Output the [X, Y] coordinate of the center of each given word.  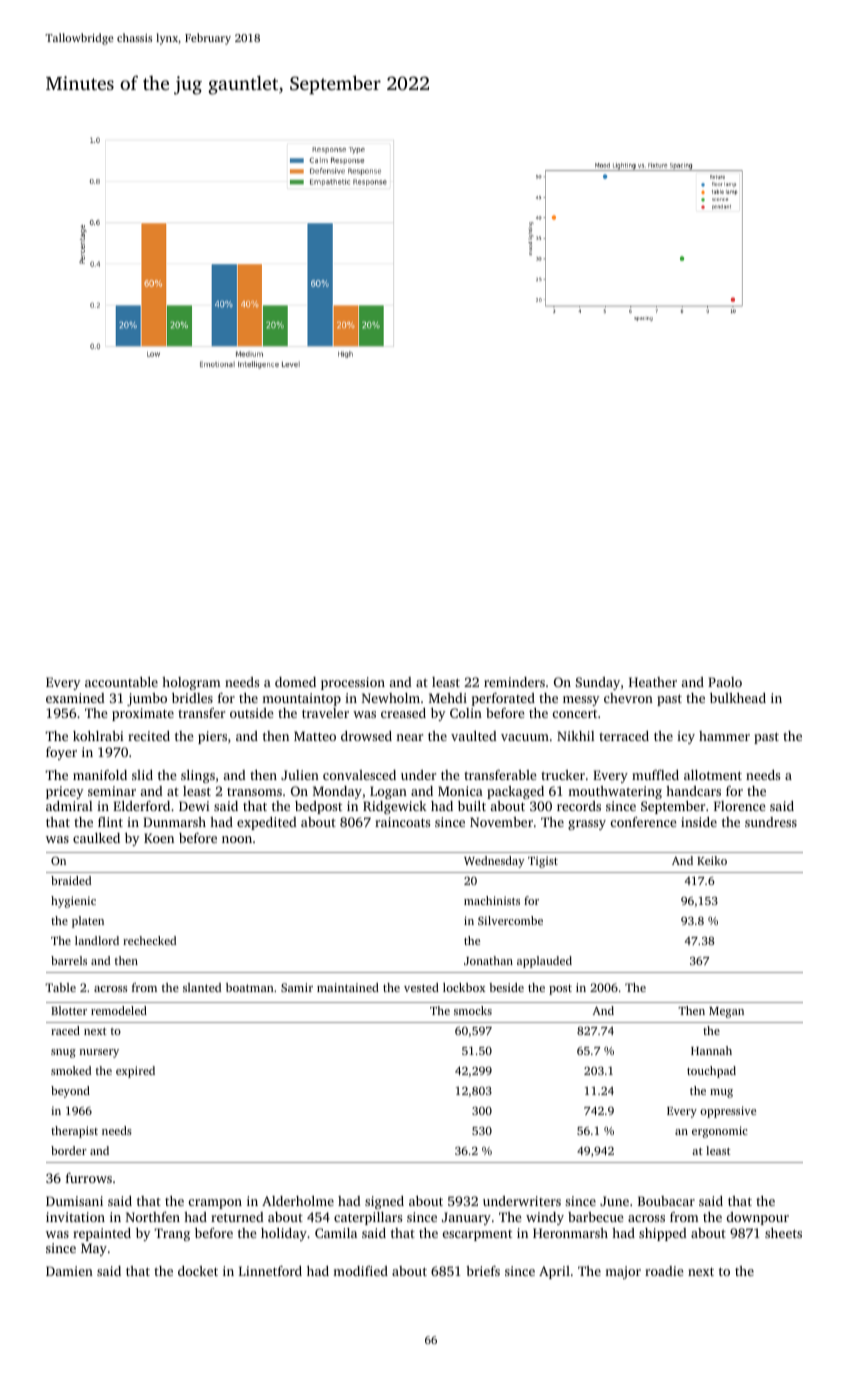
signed [384, 1202]
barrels [69, 960]
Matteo [315, 736]
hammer [724, 736]
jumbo [147, 699]
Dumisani [74, 1201]
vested [421, 987]
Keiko [712, 860]
